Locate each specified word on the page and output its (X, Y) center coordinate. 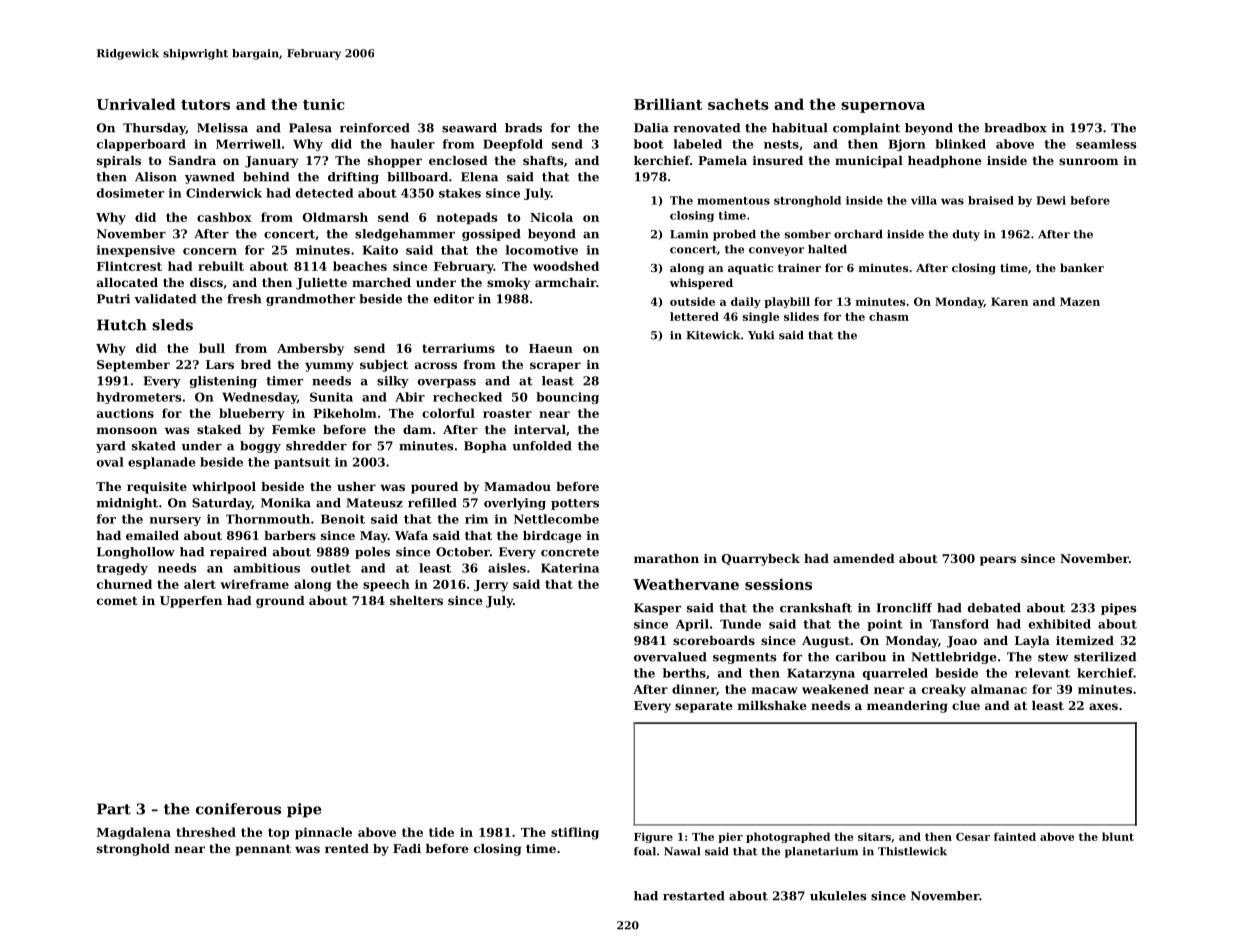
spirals (119, 162)
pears (998, 561)
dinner (694, 689)
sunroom (1088, 161)
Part (114, 809)
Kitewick (713, 335)
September (133, 366)
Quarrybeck (761, 560)
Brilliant (668, 104)
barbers (290, 535)
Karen (1009, 301)
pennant (263, 850)
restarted (694, 896)
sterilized (1105, 657)
